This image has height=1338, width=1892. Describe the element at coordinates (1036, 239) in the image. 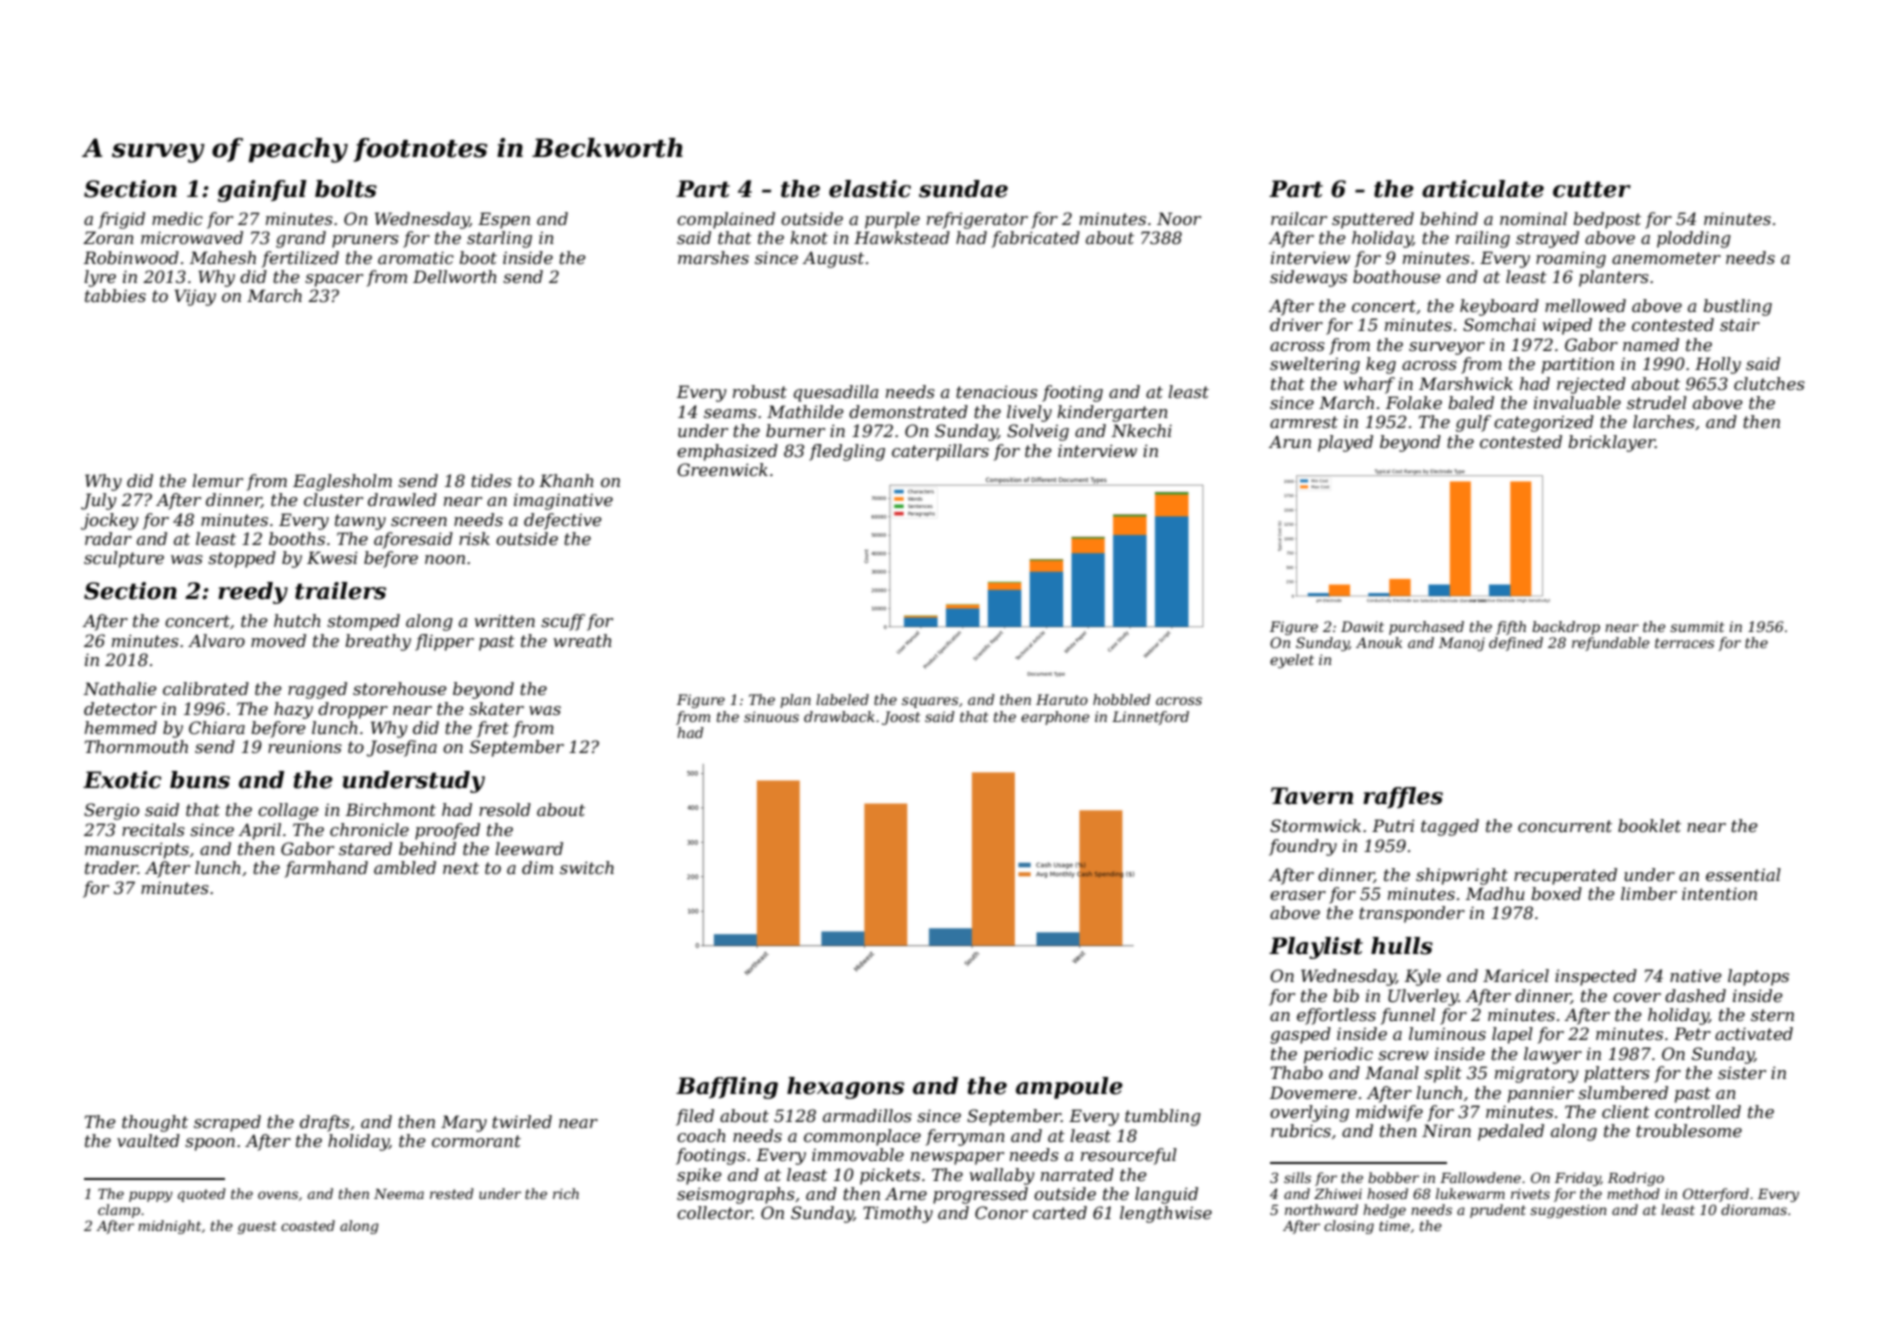

I see `fabricated` at that location.
